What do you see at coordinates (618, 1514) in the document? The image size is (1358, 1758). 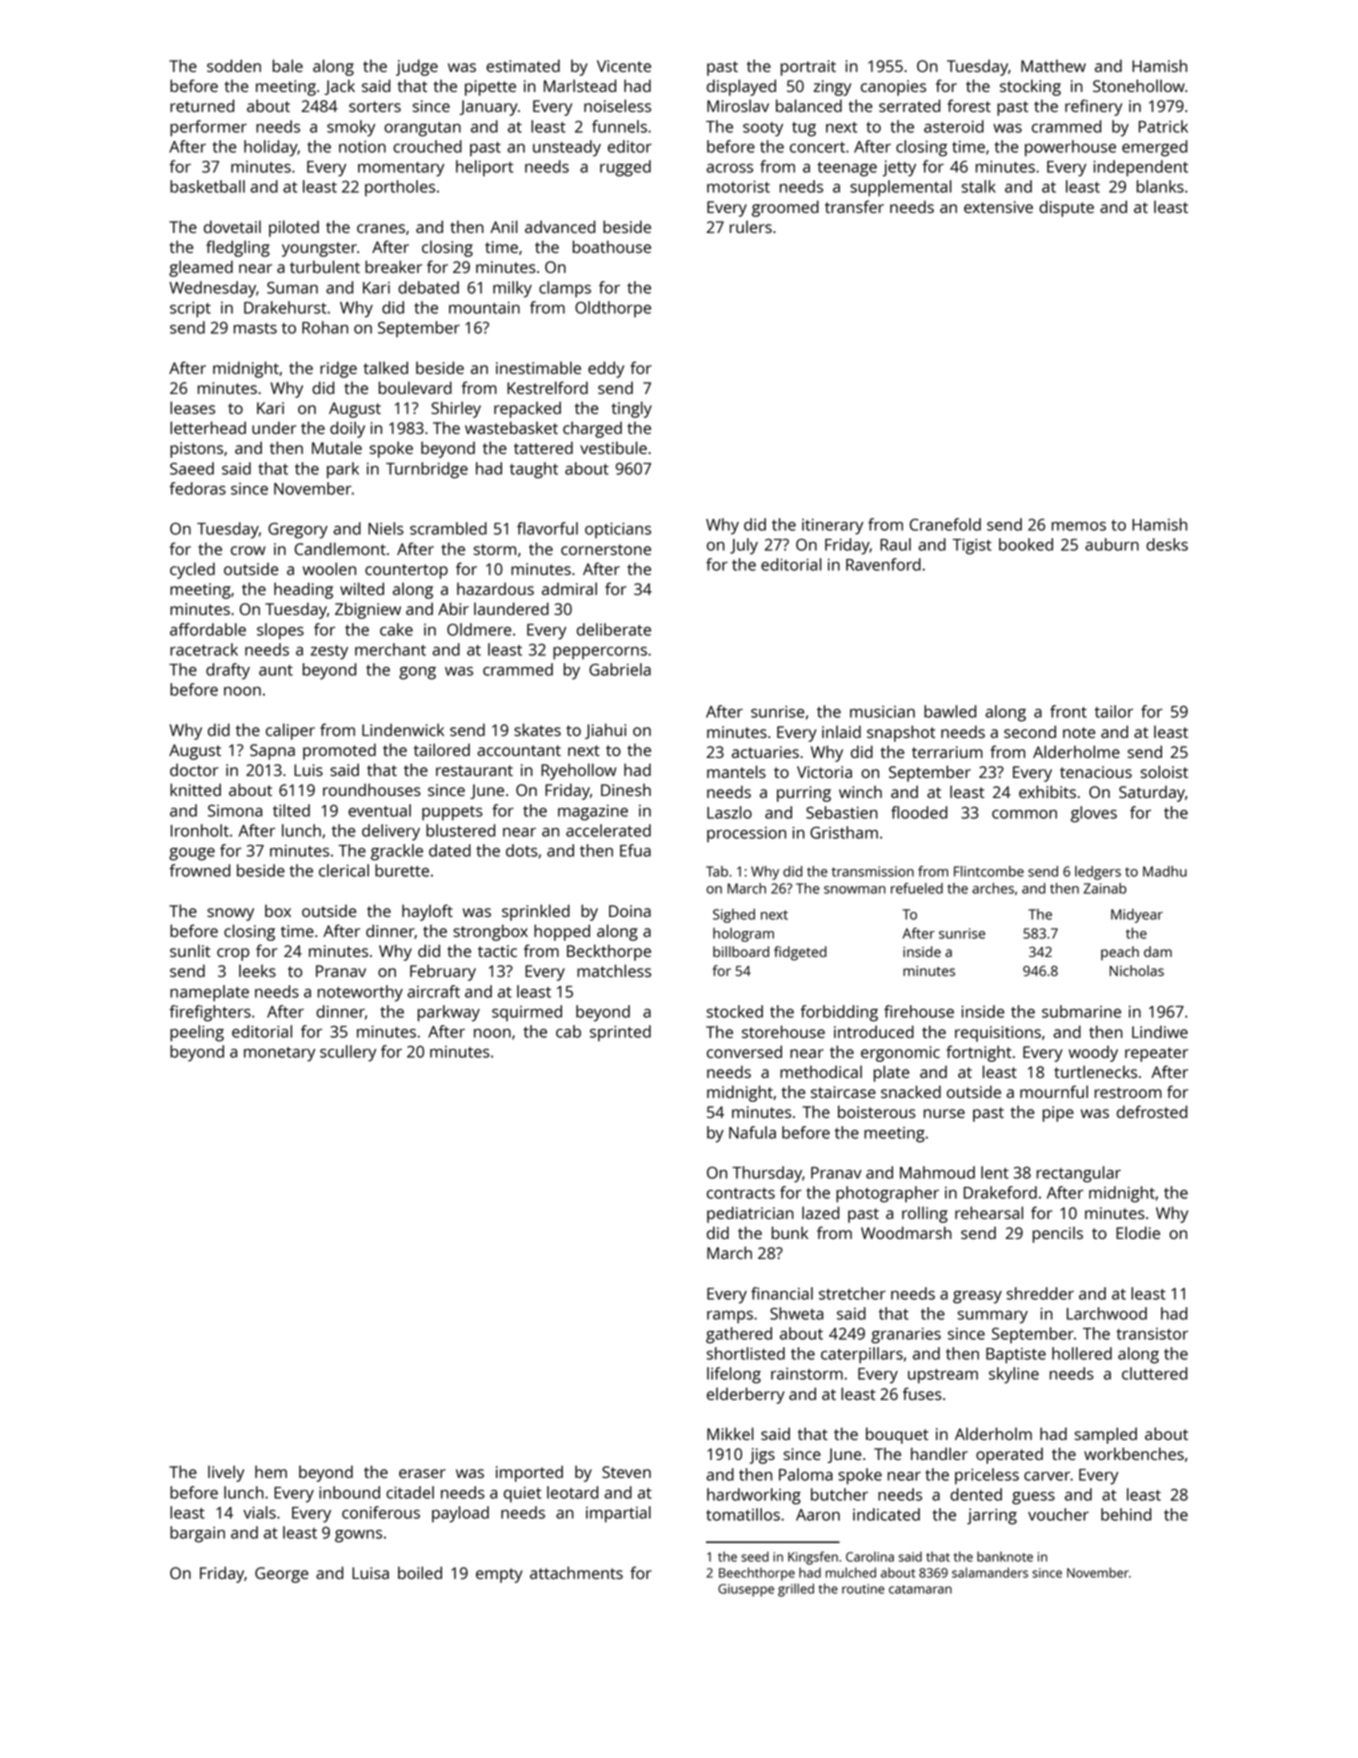 I see `impartial` at bounding box center [618, 1514].
